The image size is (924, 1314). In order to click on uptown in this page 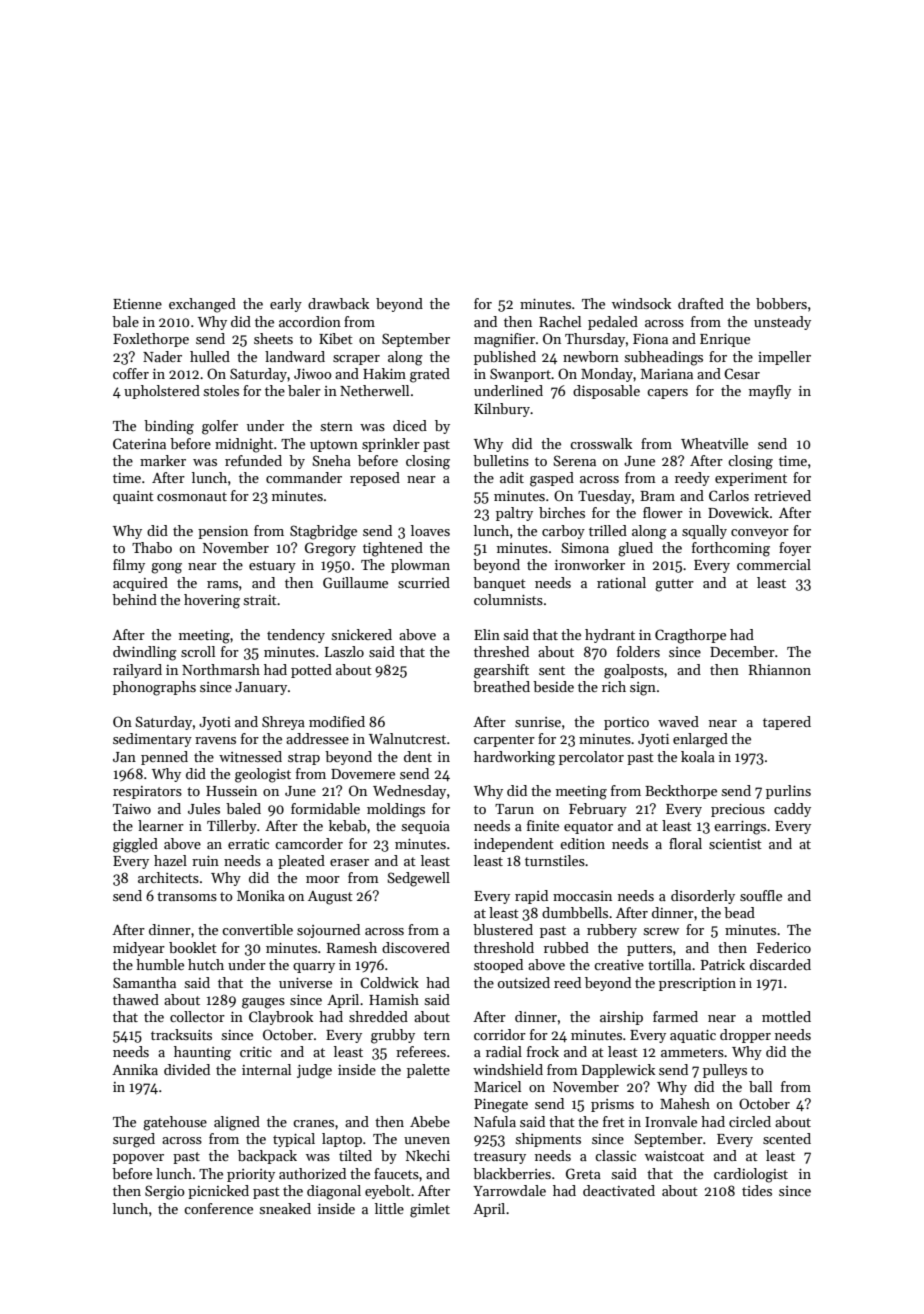, I will do `click(334, 446)`.
